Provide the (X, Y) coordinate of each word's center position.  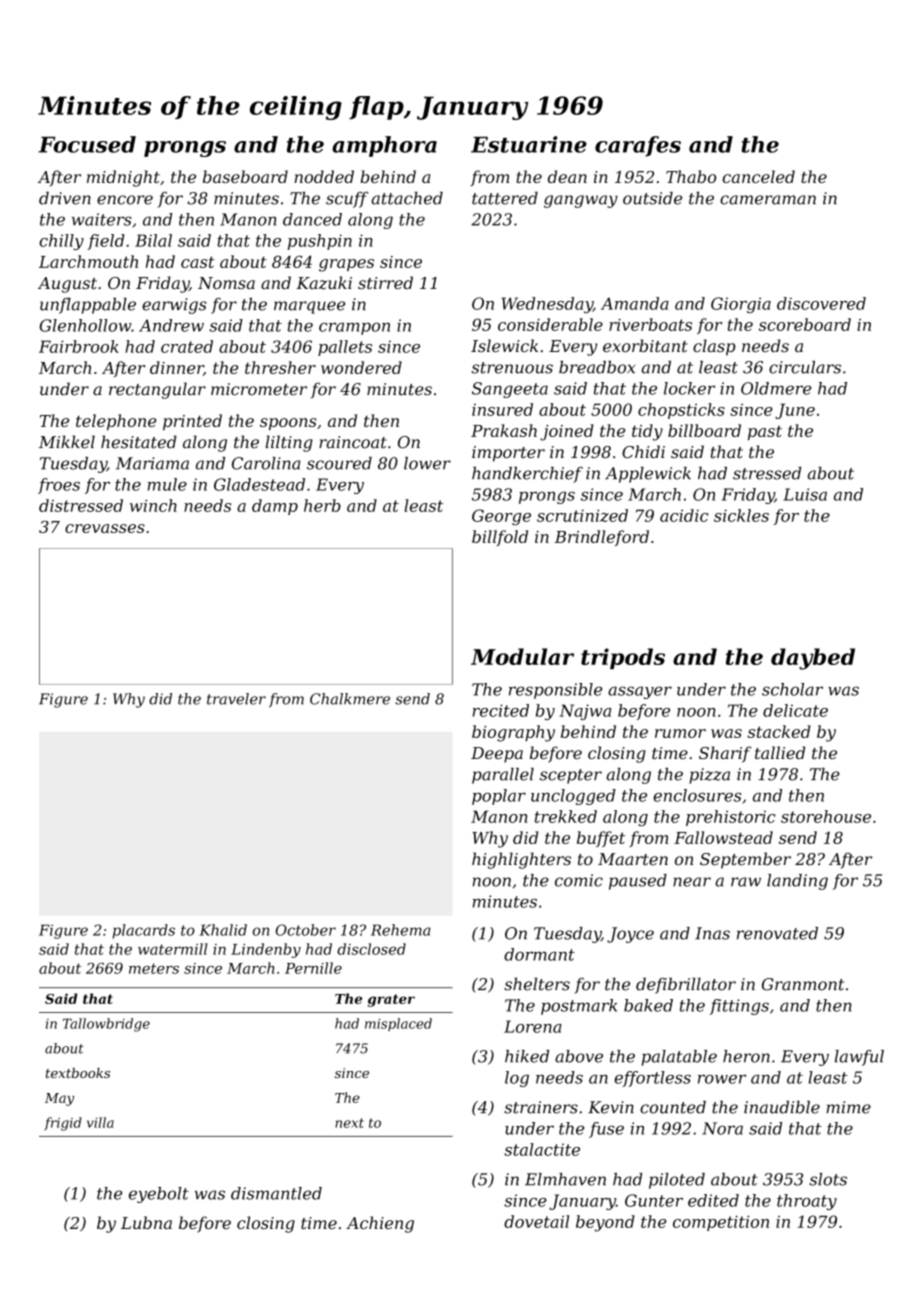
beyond (605, 1223)
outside (652, 198)
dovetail (536, 1221)
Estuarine (529, 144)
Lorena (533, 1026)
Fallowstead (723, 837)
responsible (555, 691)
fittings (739, 1007)
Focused (87, 144)
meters (154, 968)
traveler (236, 699)
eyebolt (159, 1195)
